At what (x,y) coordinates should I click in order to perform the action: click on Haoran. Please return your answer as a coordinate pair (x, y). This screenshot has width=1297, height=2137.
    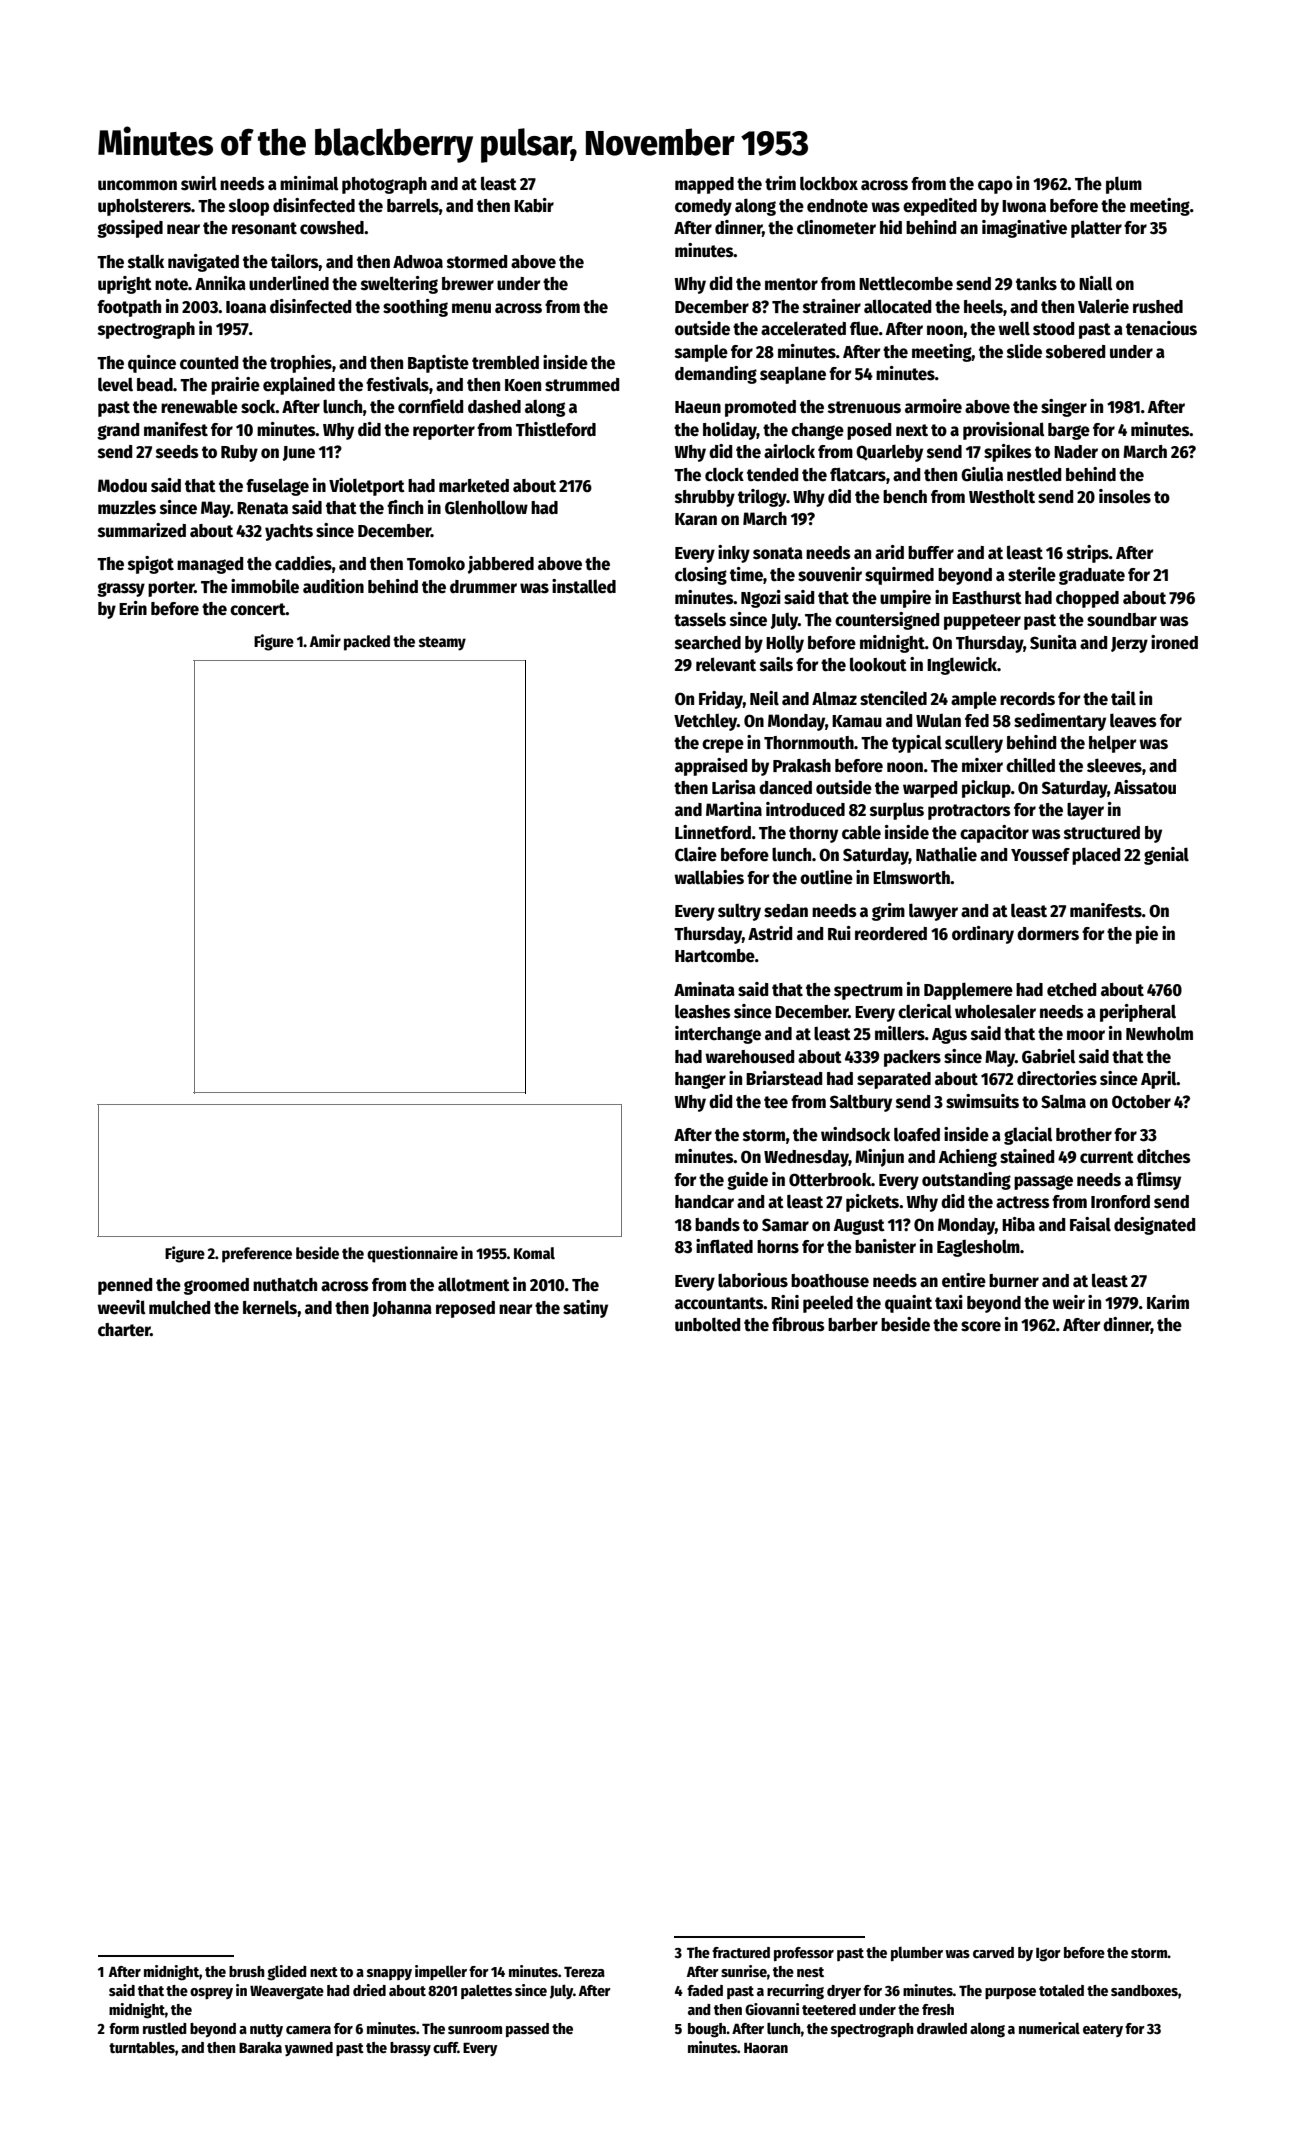
    Looking at the image, I should click on (766, 2047).
